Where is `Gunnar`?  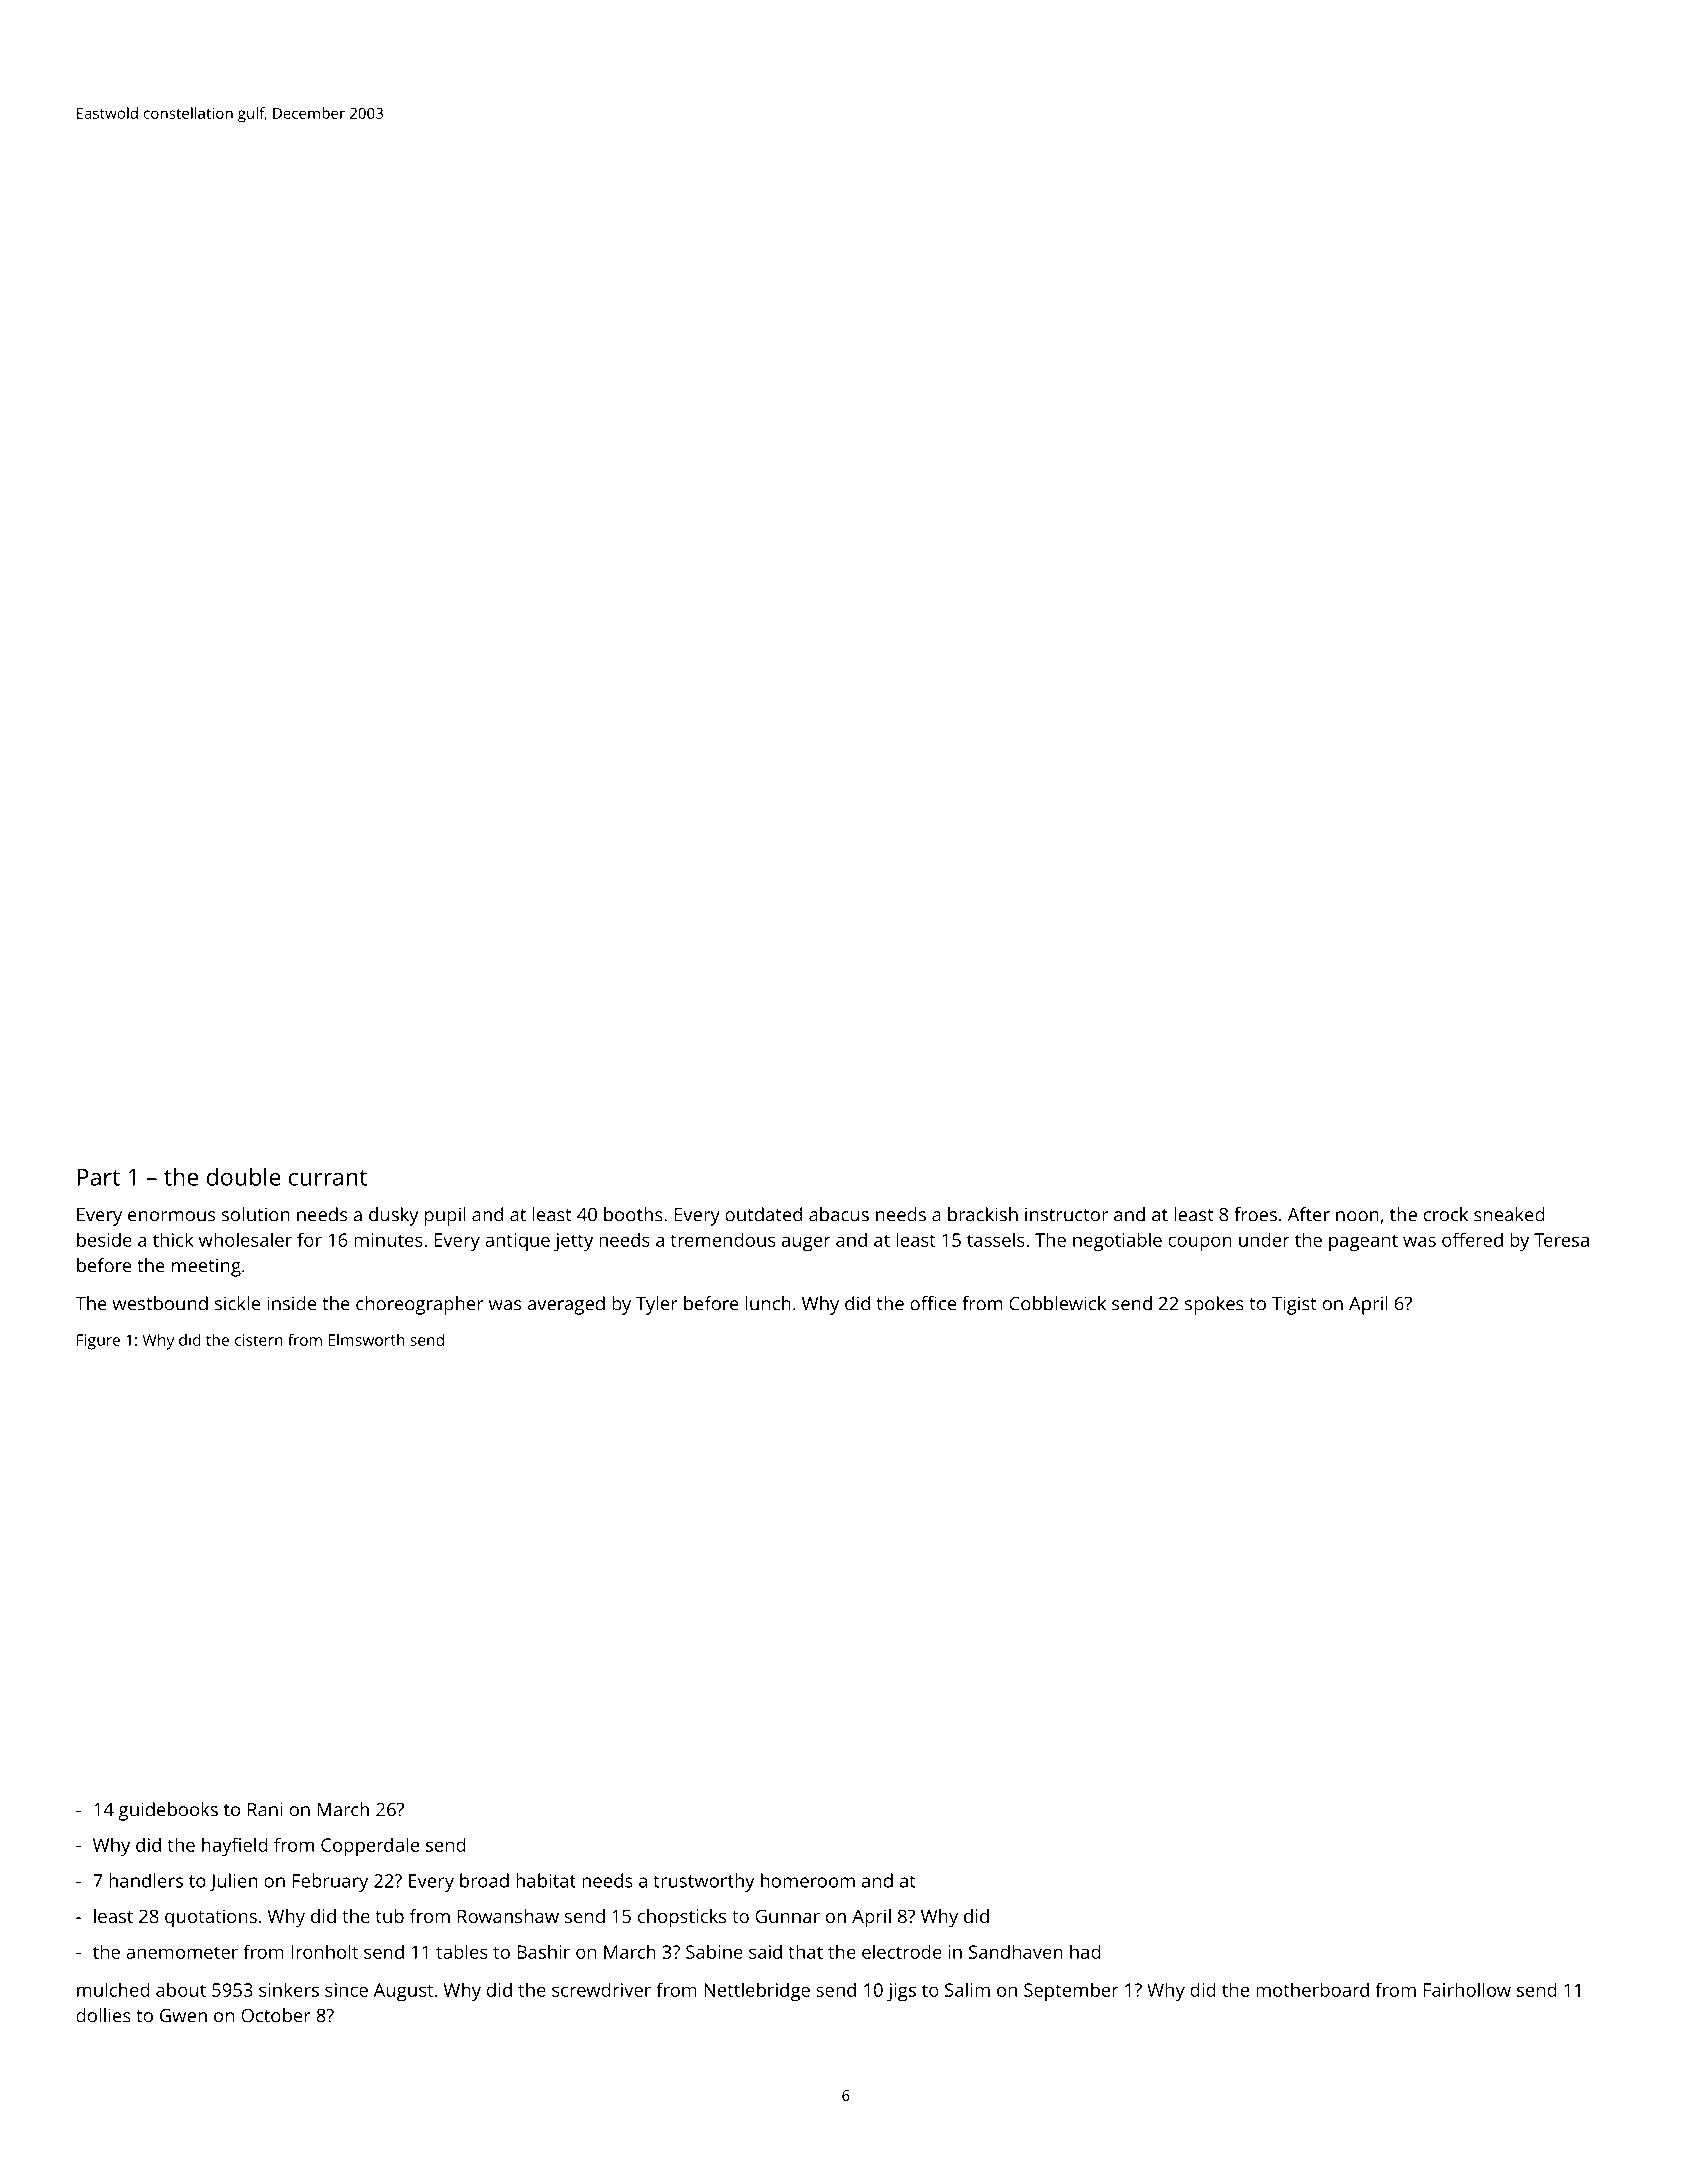 Gunnar is located at coordinates (787, 1916).
